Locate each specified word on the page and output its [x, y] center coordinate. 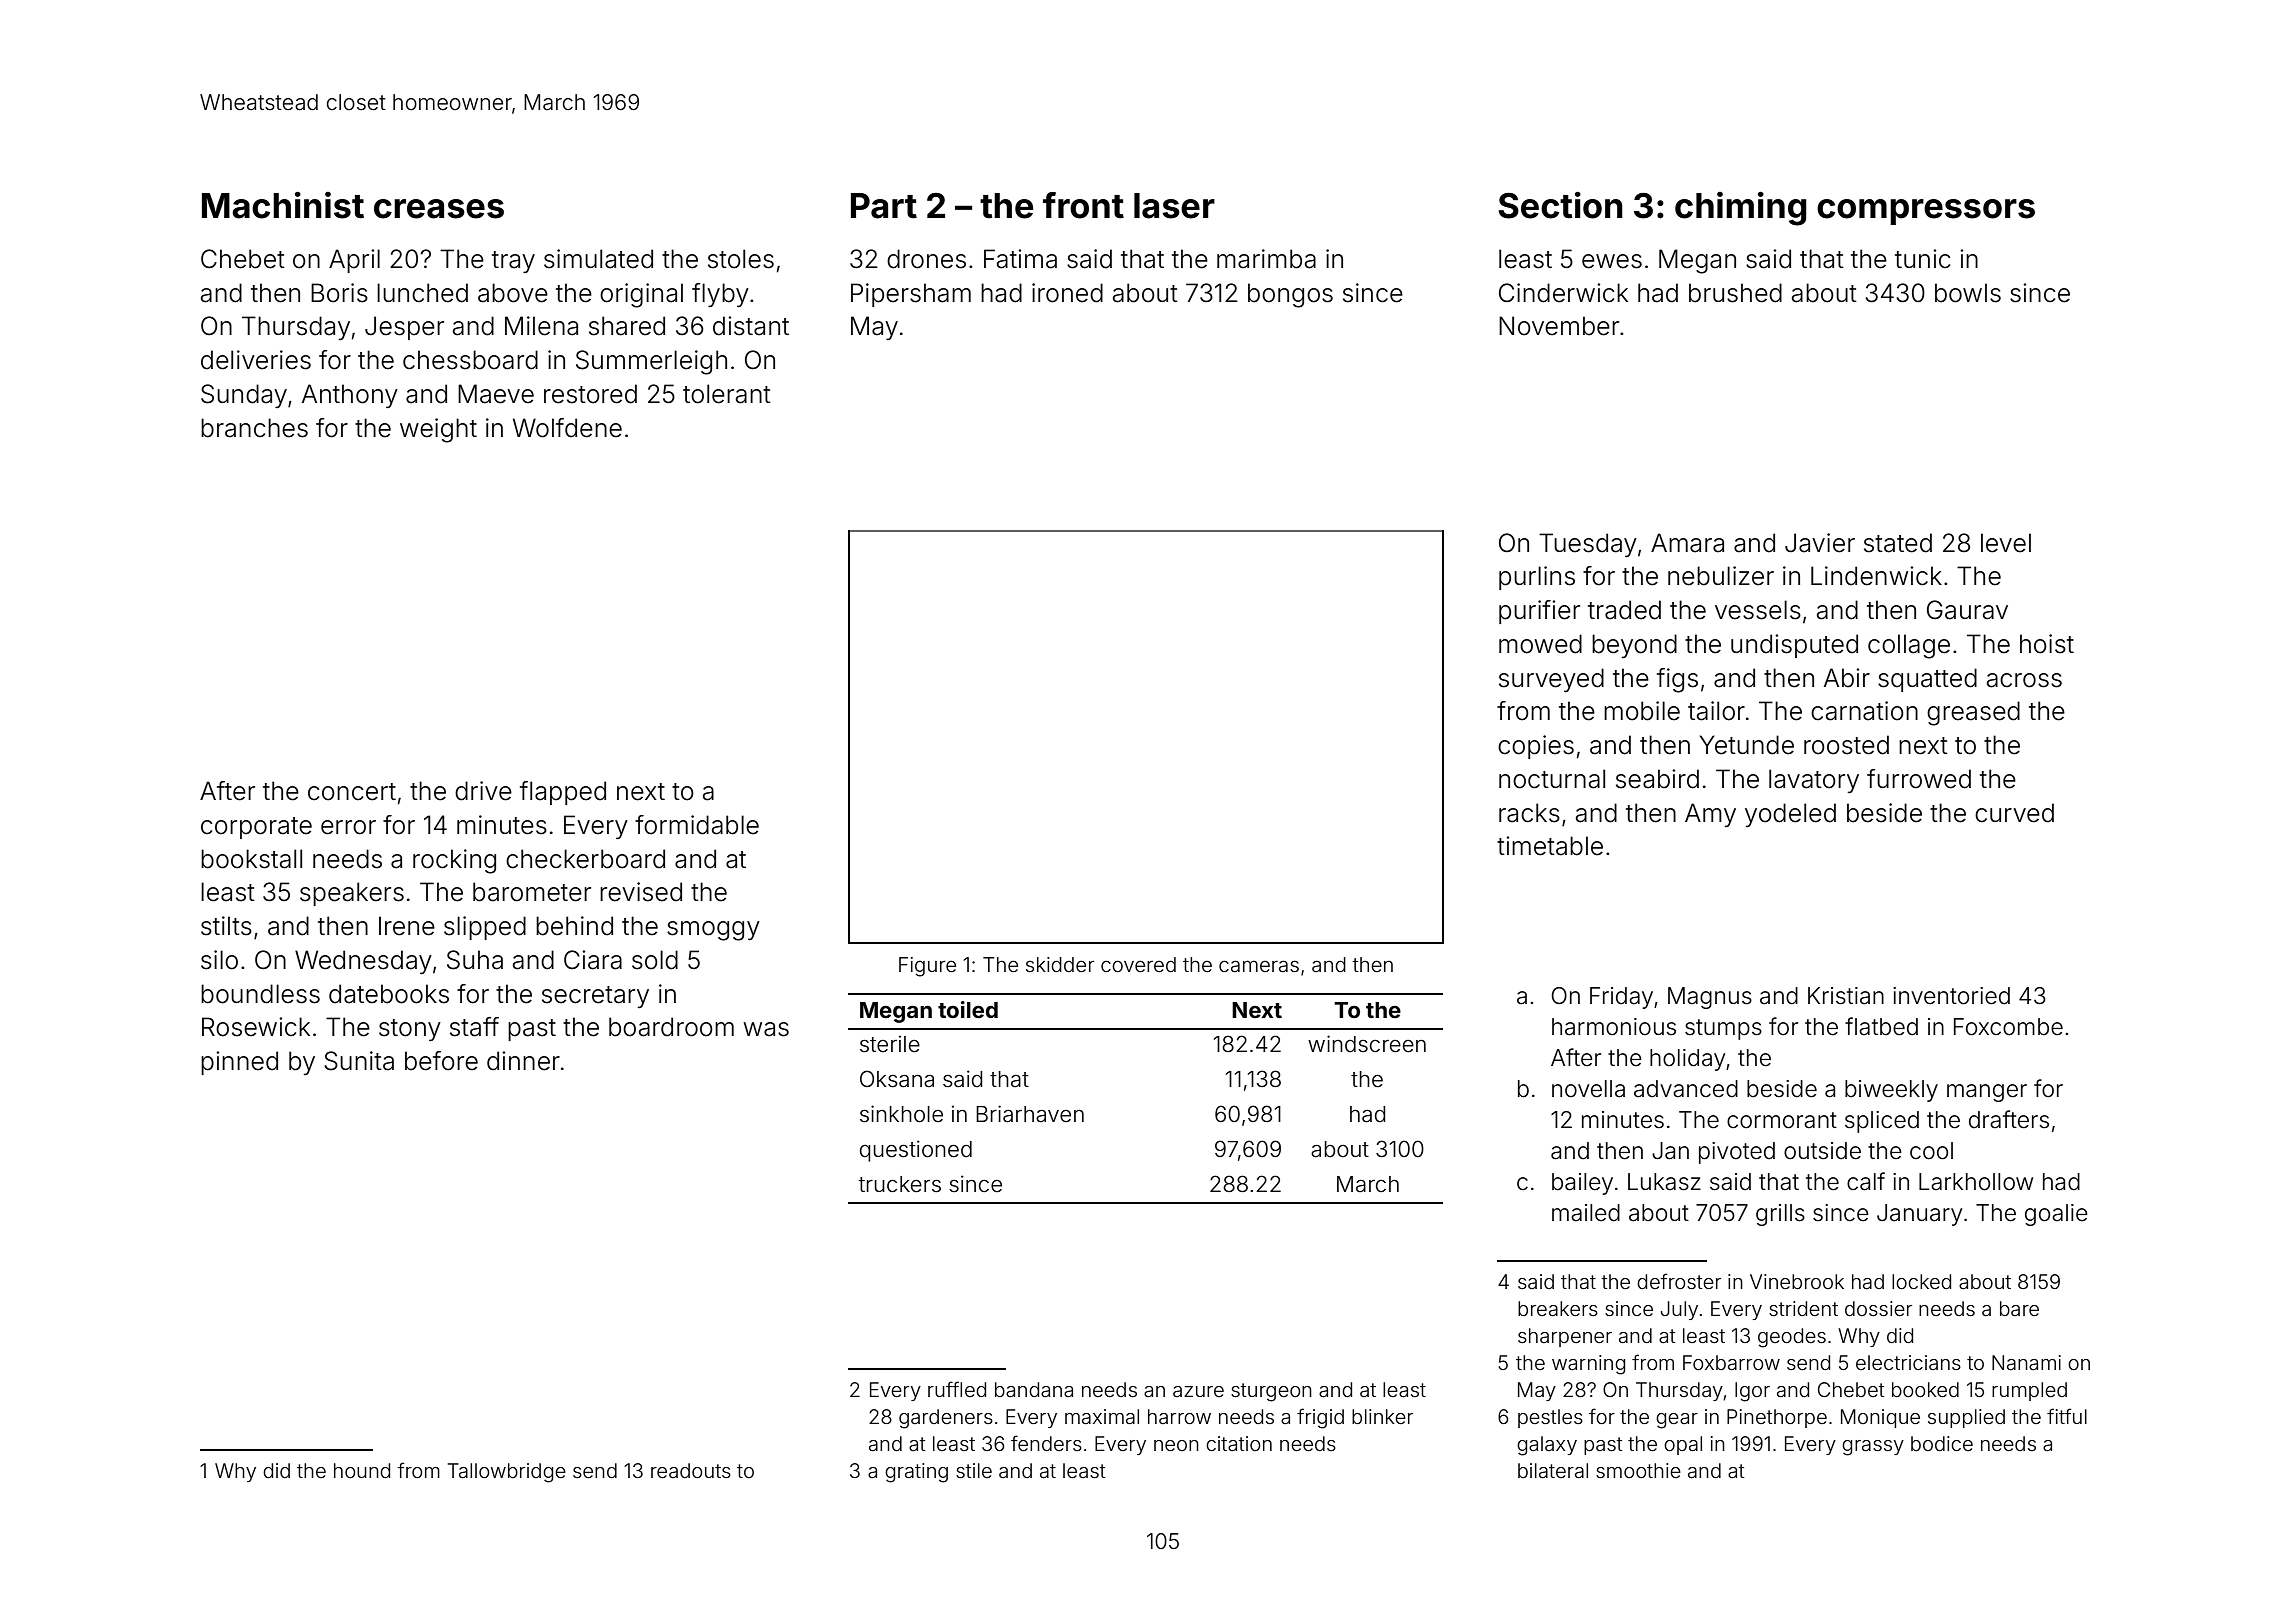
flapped [563, 793]
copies [1536, 747]
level [2006, 543]
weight [438, 430]
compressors [1926, 212]
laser [1174, 206]
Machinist [283, 205]
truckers [900, 1184]
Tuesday [1588, 545]
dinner [523, 1061]
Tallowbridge [507, 1473]
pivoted [1737, 1153]
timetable [1550, 846]
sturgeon [1271, 1392]
